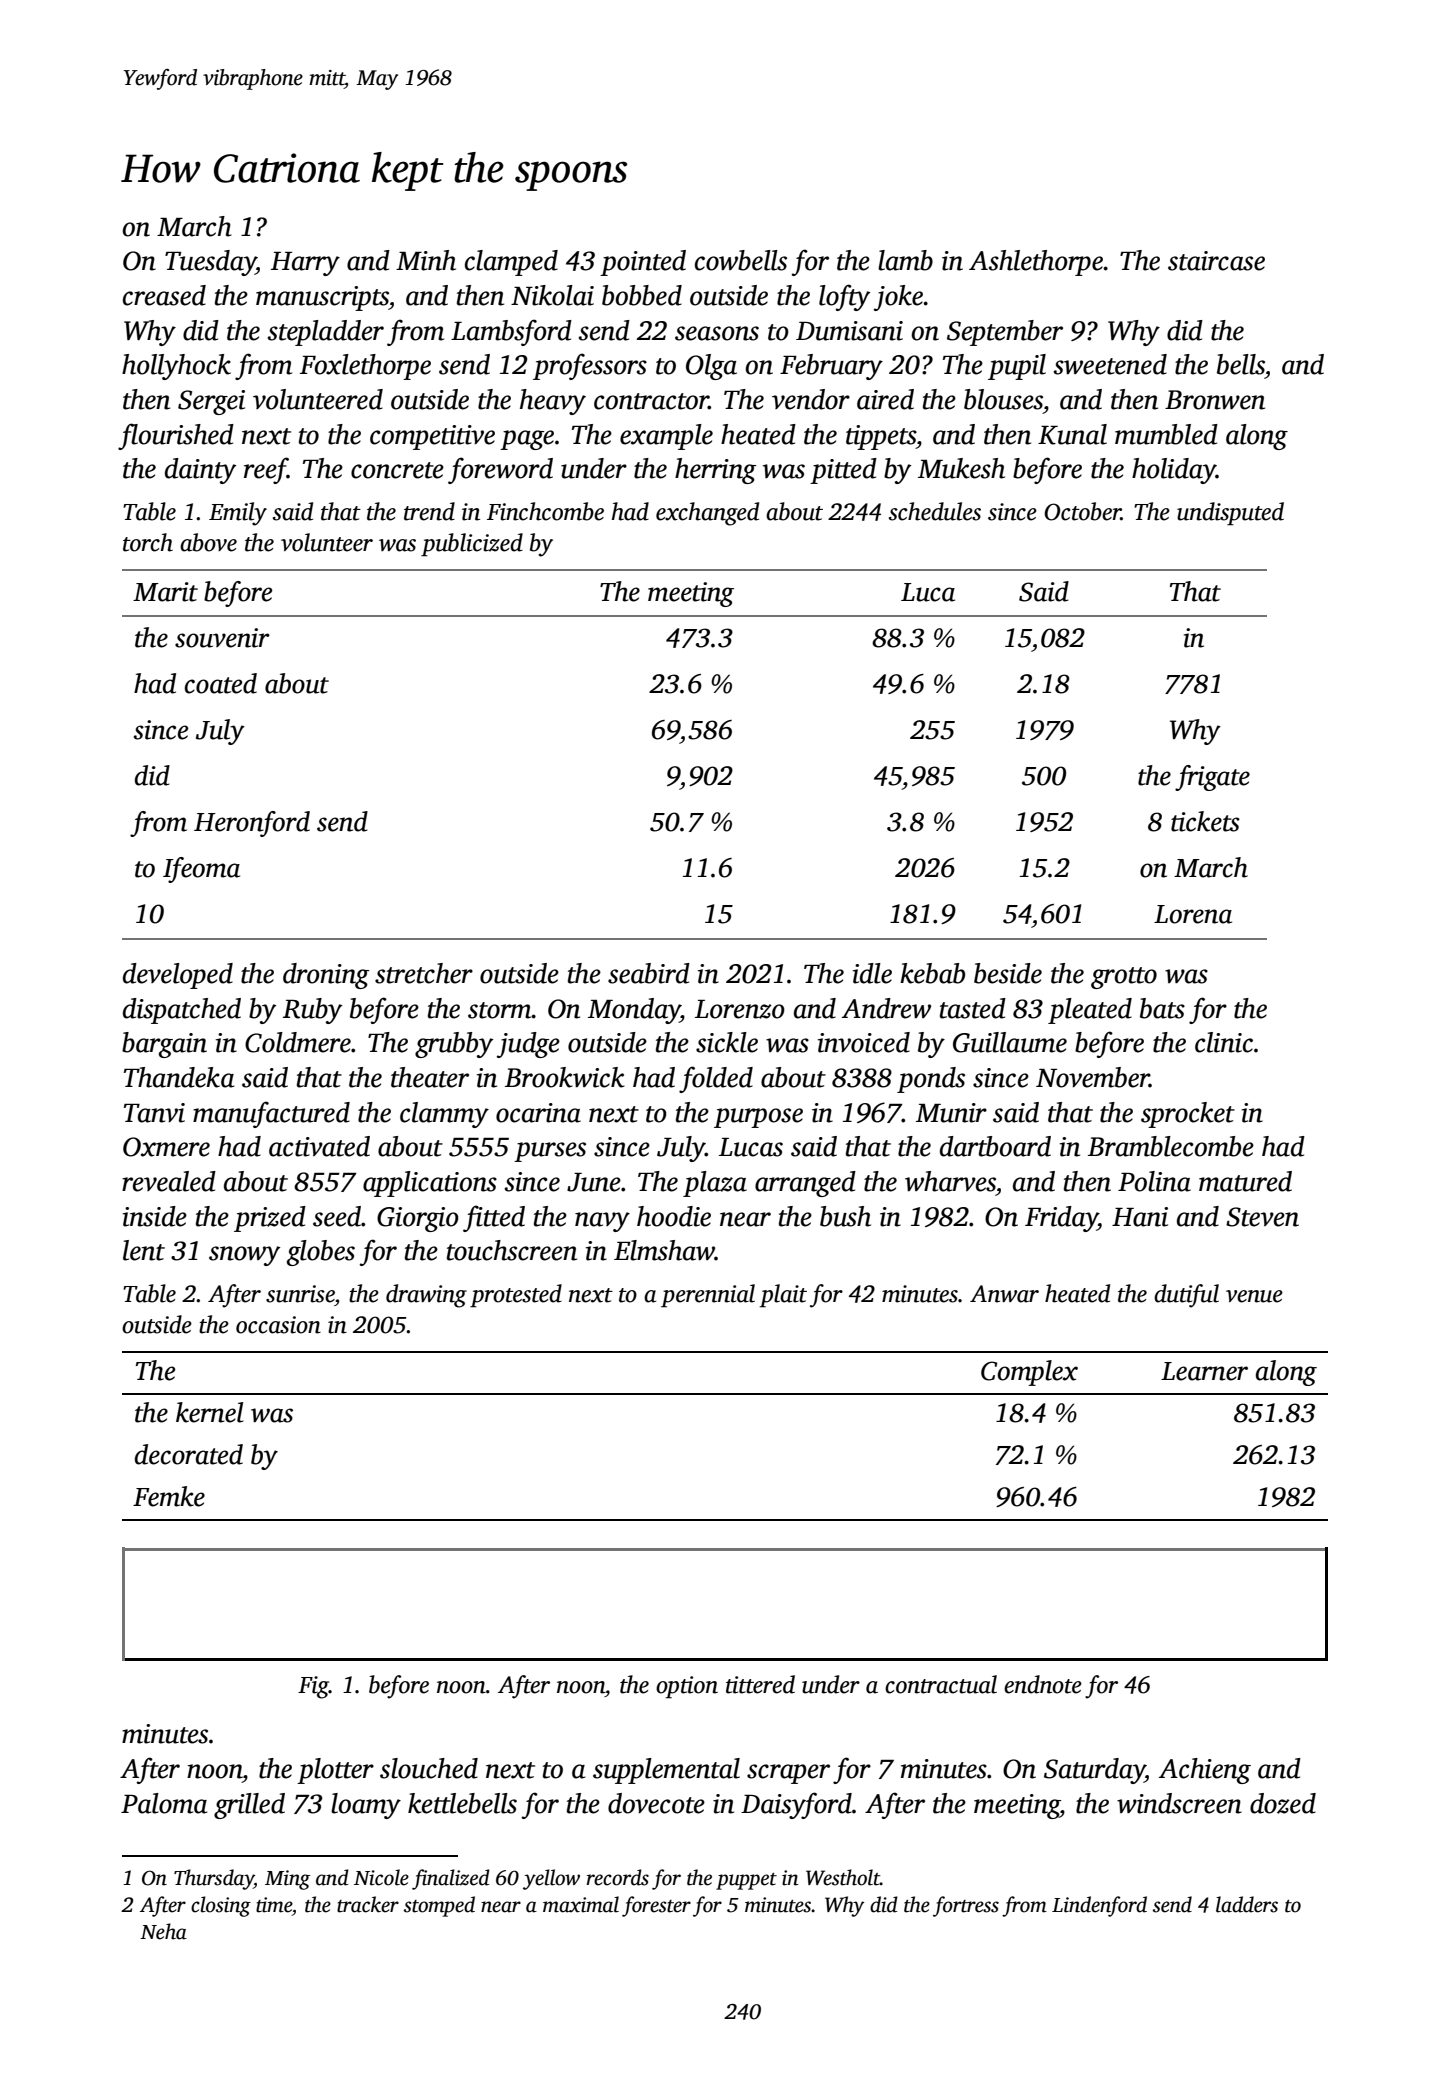  I want to click on pointed, so click(643, 263).
